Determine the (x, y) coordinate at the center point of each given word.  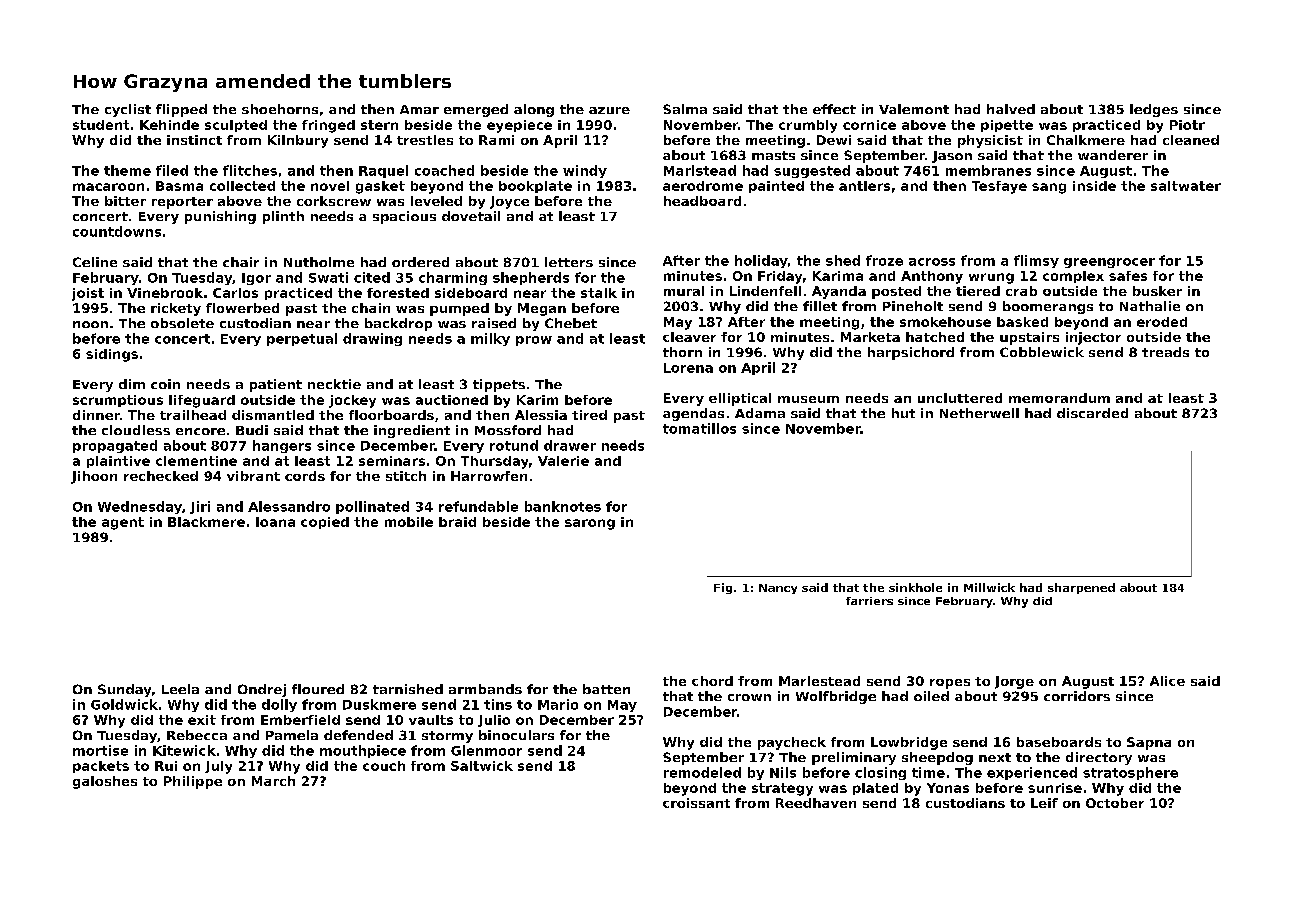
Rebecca (197, 735)
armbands (485, 689)
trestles (425, 140)
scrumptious (118, 401)
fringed (328, 126)
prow (534, 341)
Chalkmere (1086, 140)
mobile (409, 522)
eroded (1162, 322)
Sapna (1149, 743)
